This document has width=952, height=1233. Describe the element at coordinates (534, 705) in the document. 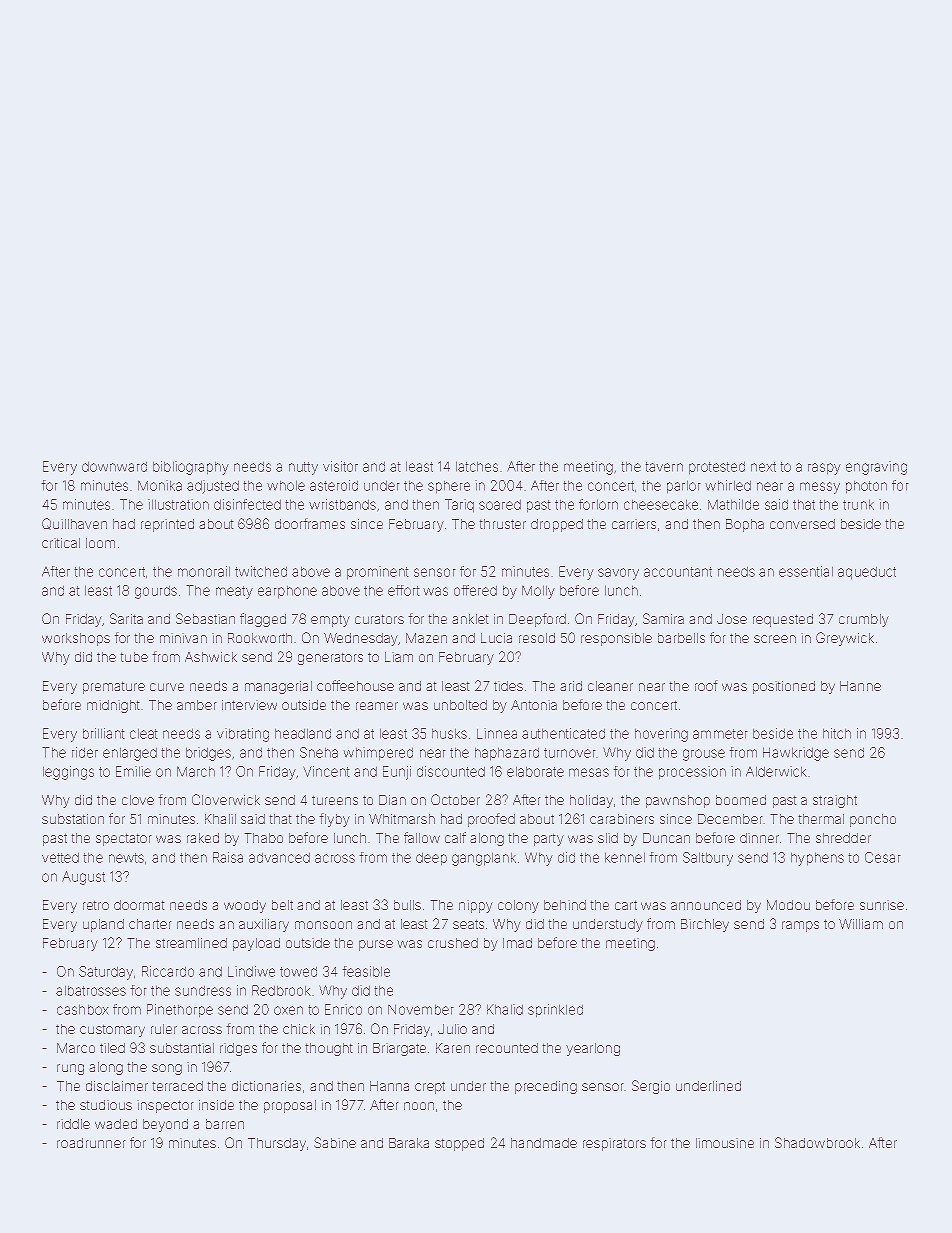

I see `Antonia` at that location.
